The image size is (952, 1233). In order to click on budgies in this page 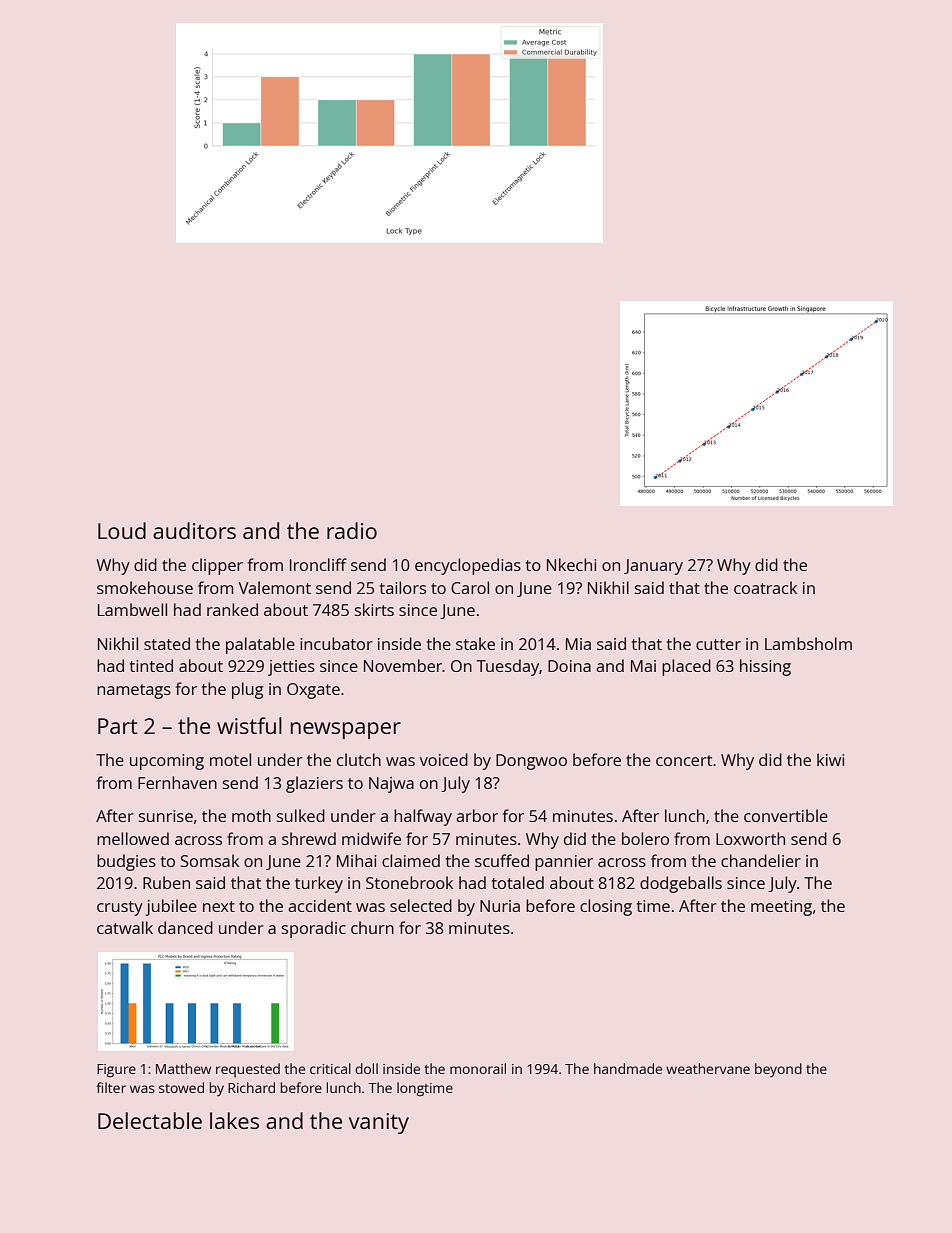, I will do `click(126, 862)`.
